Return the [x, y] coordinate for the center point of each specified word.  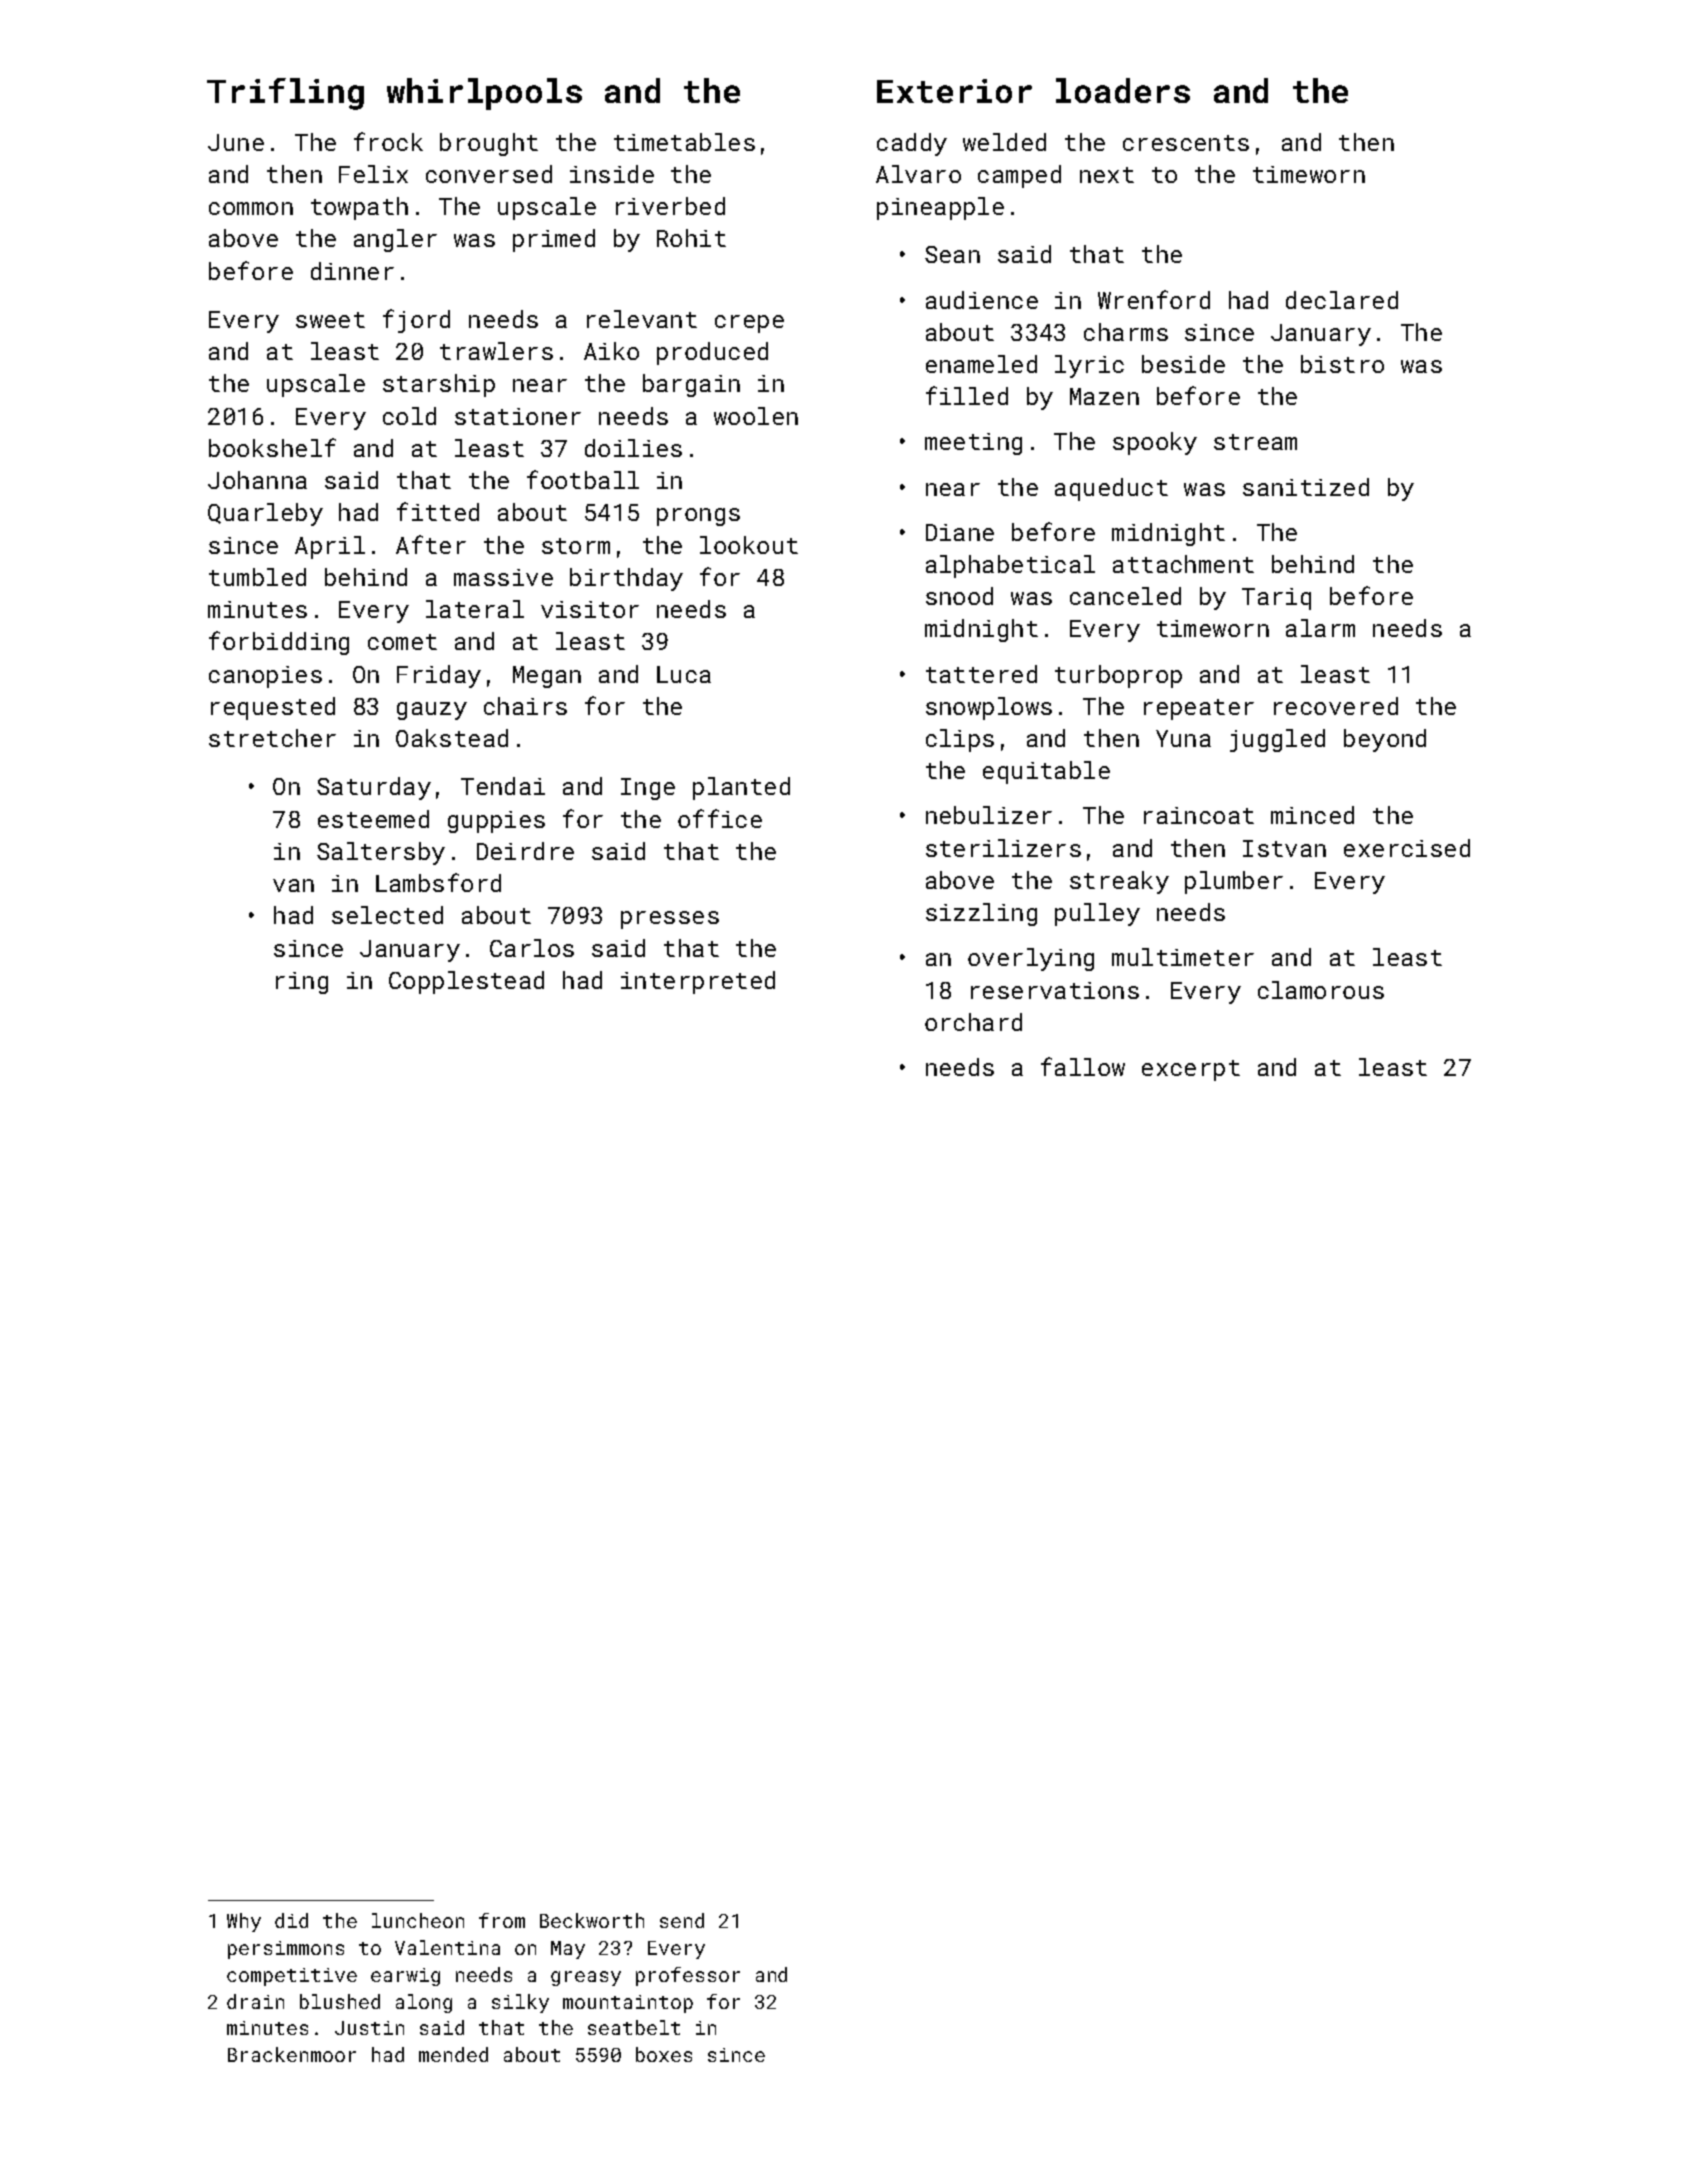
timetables [684, 142]
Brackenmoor [292, 2054]
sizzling [981, 914]
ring [302, 983]
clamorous [1321, 990]
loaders [1123, 90]
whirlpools [484, 94]
